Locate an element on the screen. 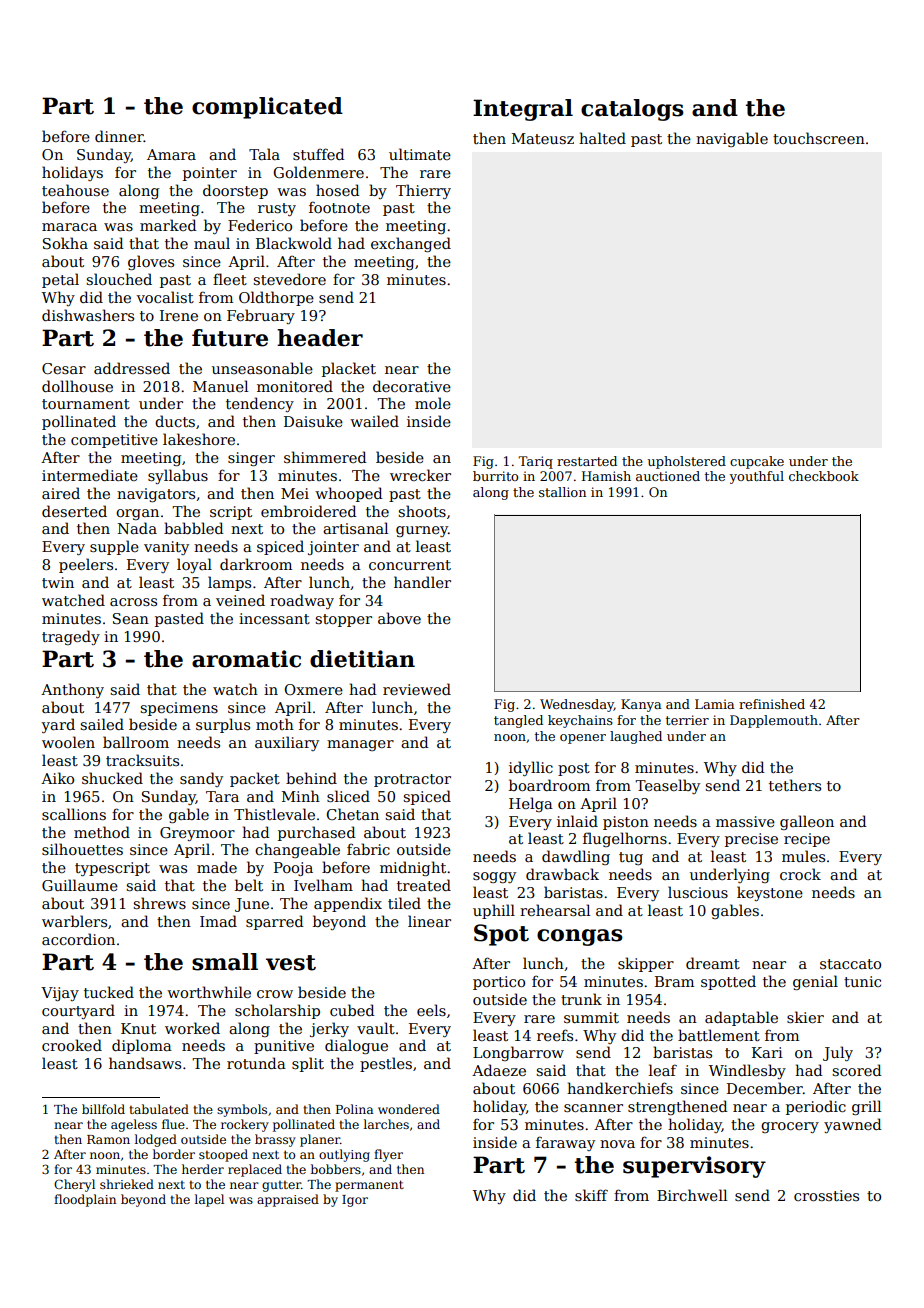  Integral is located at coordinates (523, 110).
